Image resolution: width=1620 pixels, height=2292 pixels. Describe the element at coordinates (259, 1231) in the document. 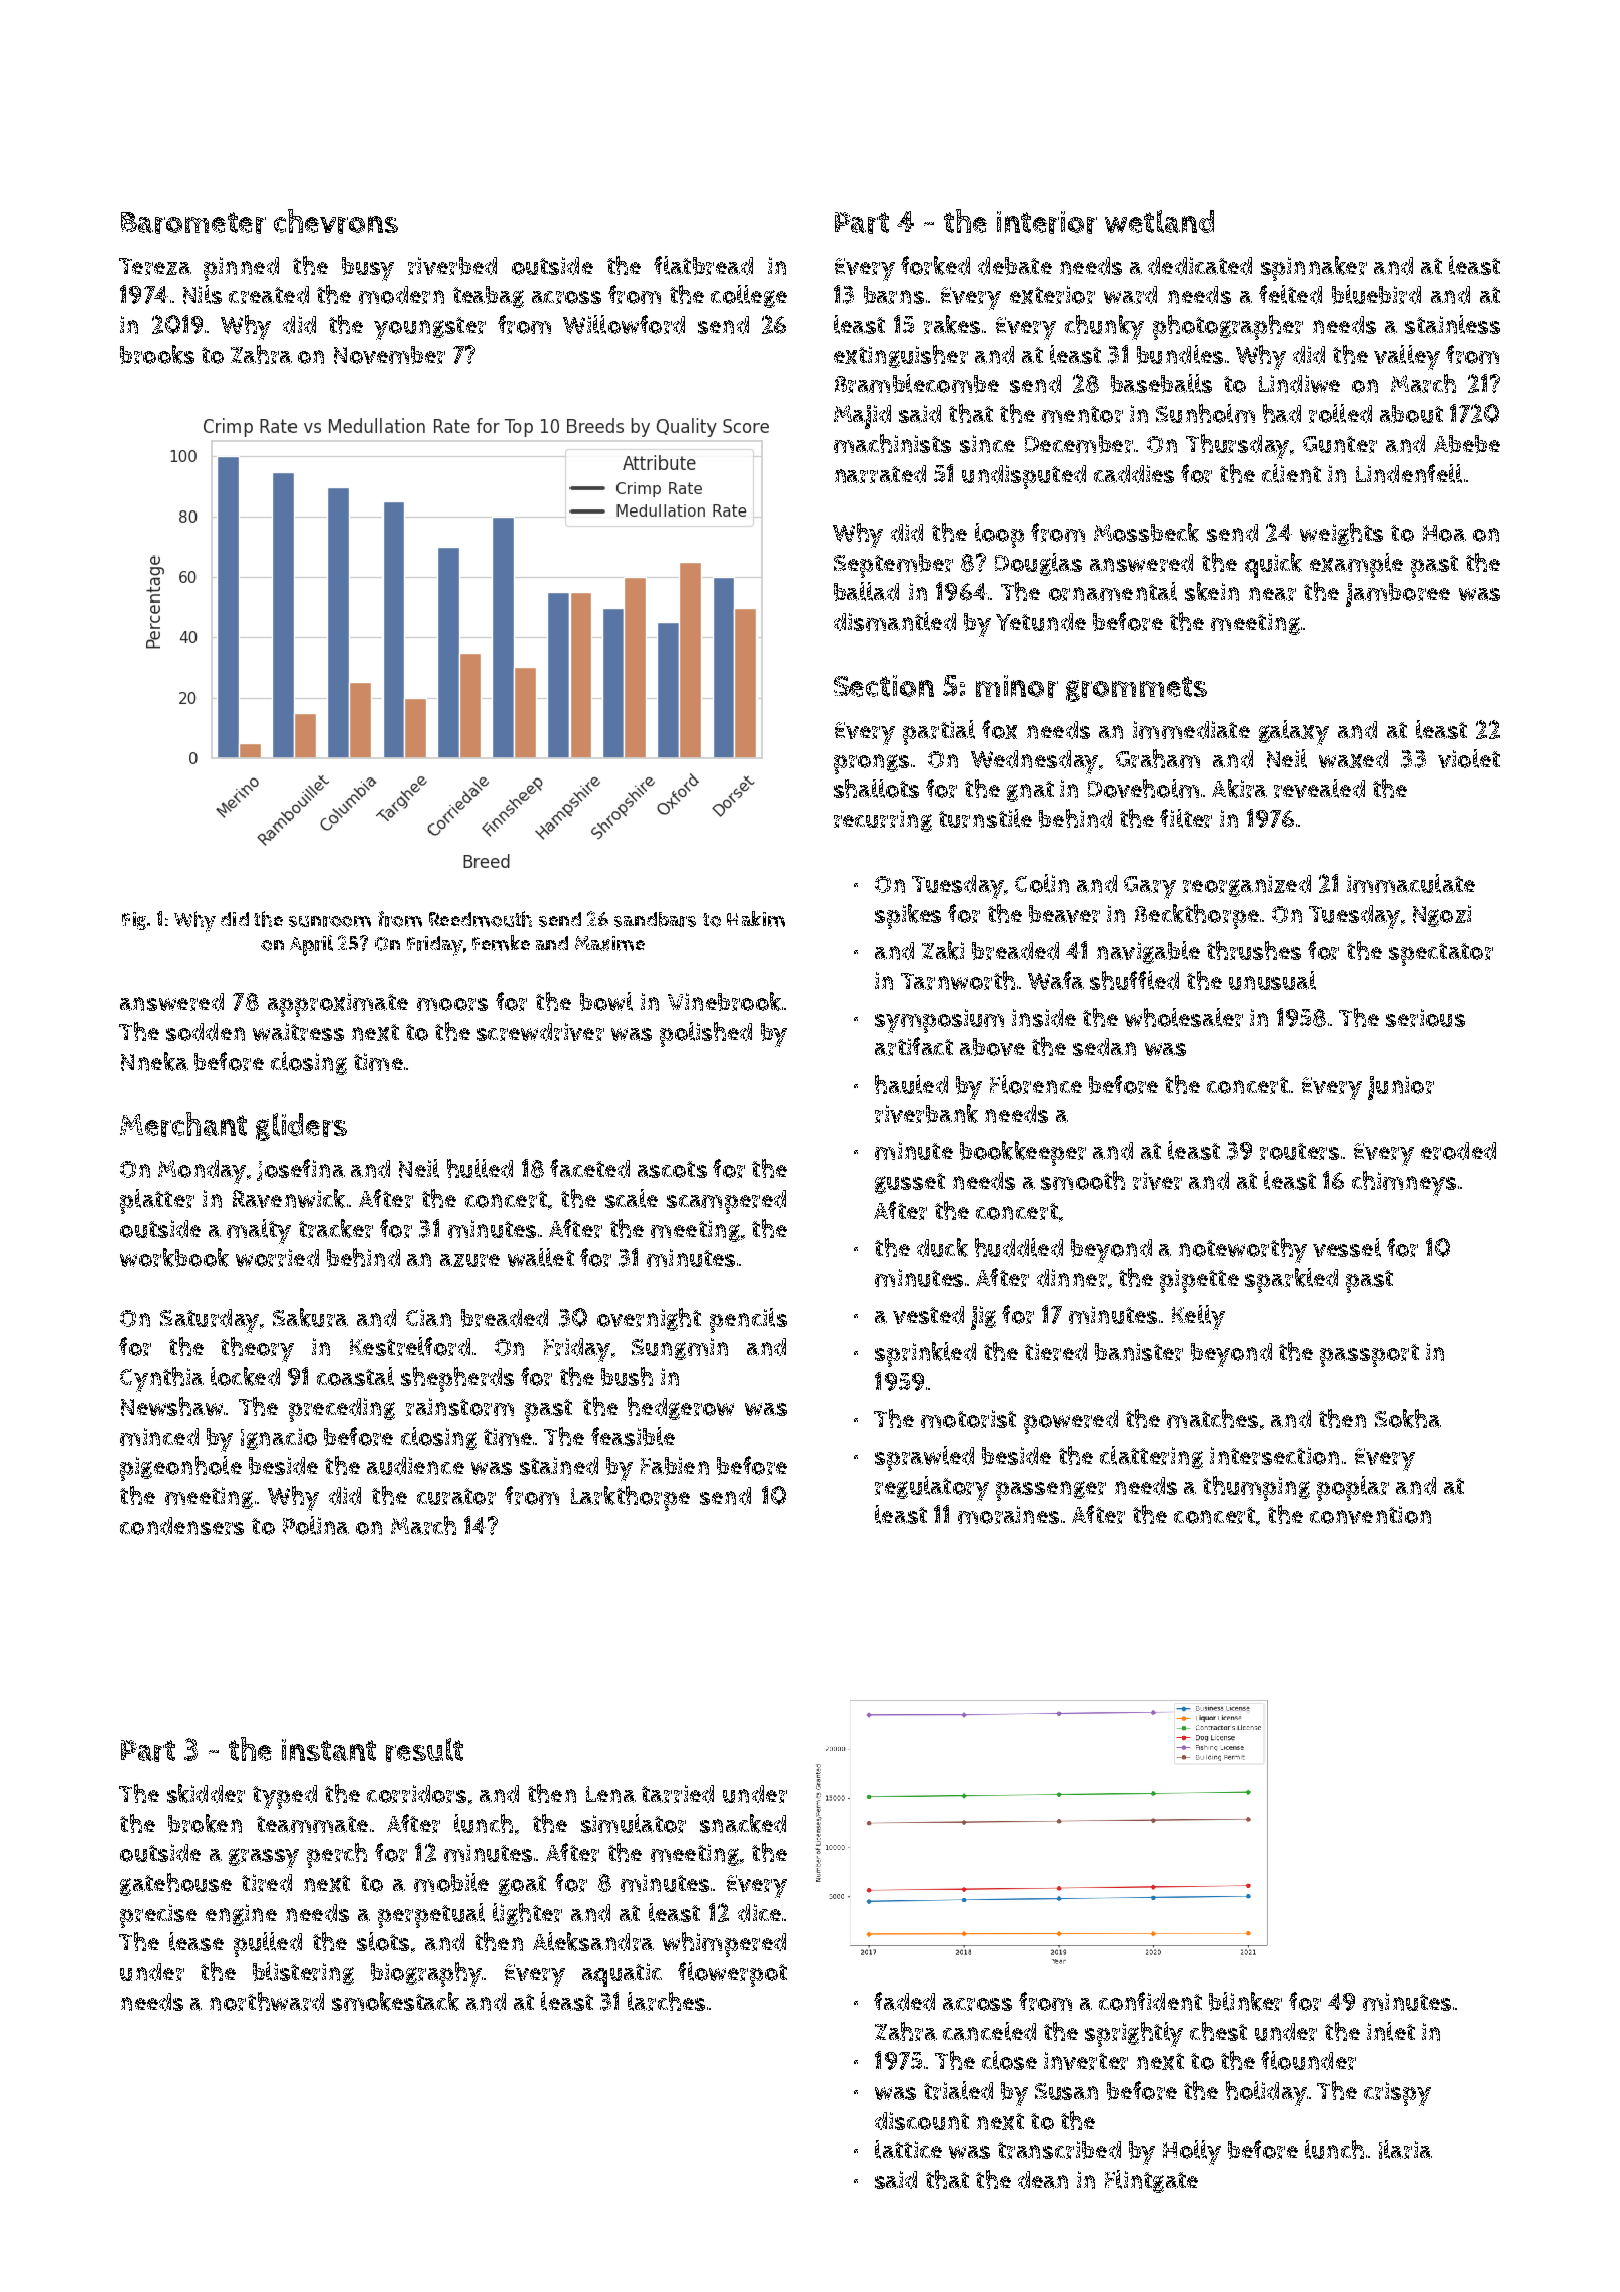

I see `malty` at that location.
